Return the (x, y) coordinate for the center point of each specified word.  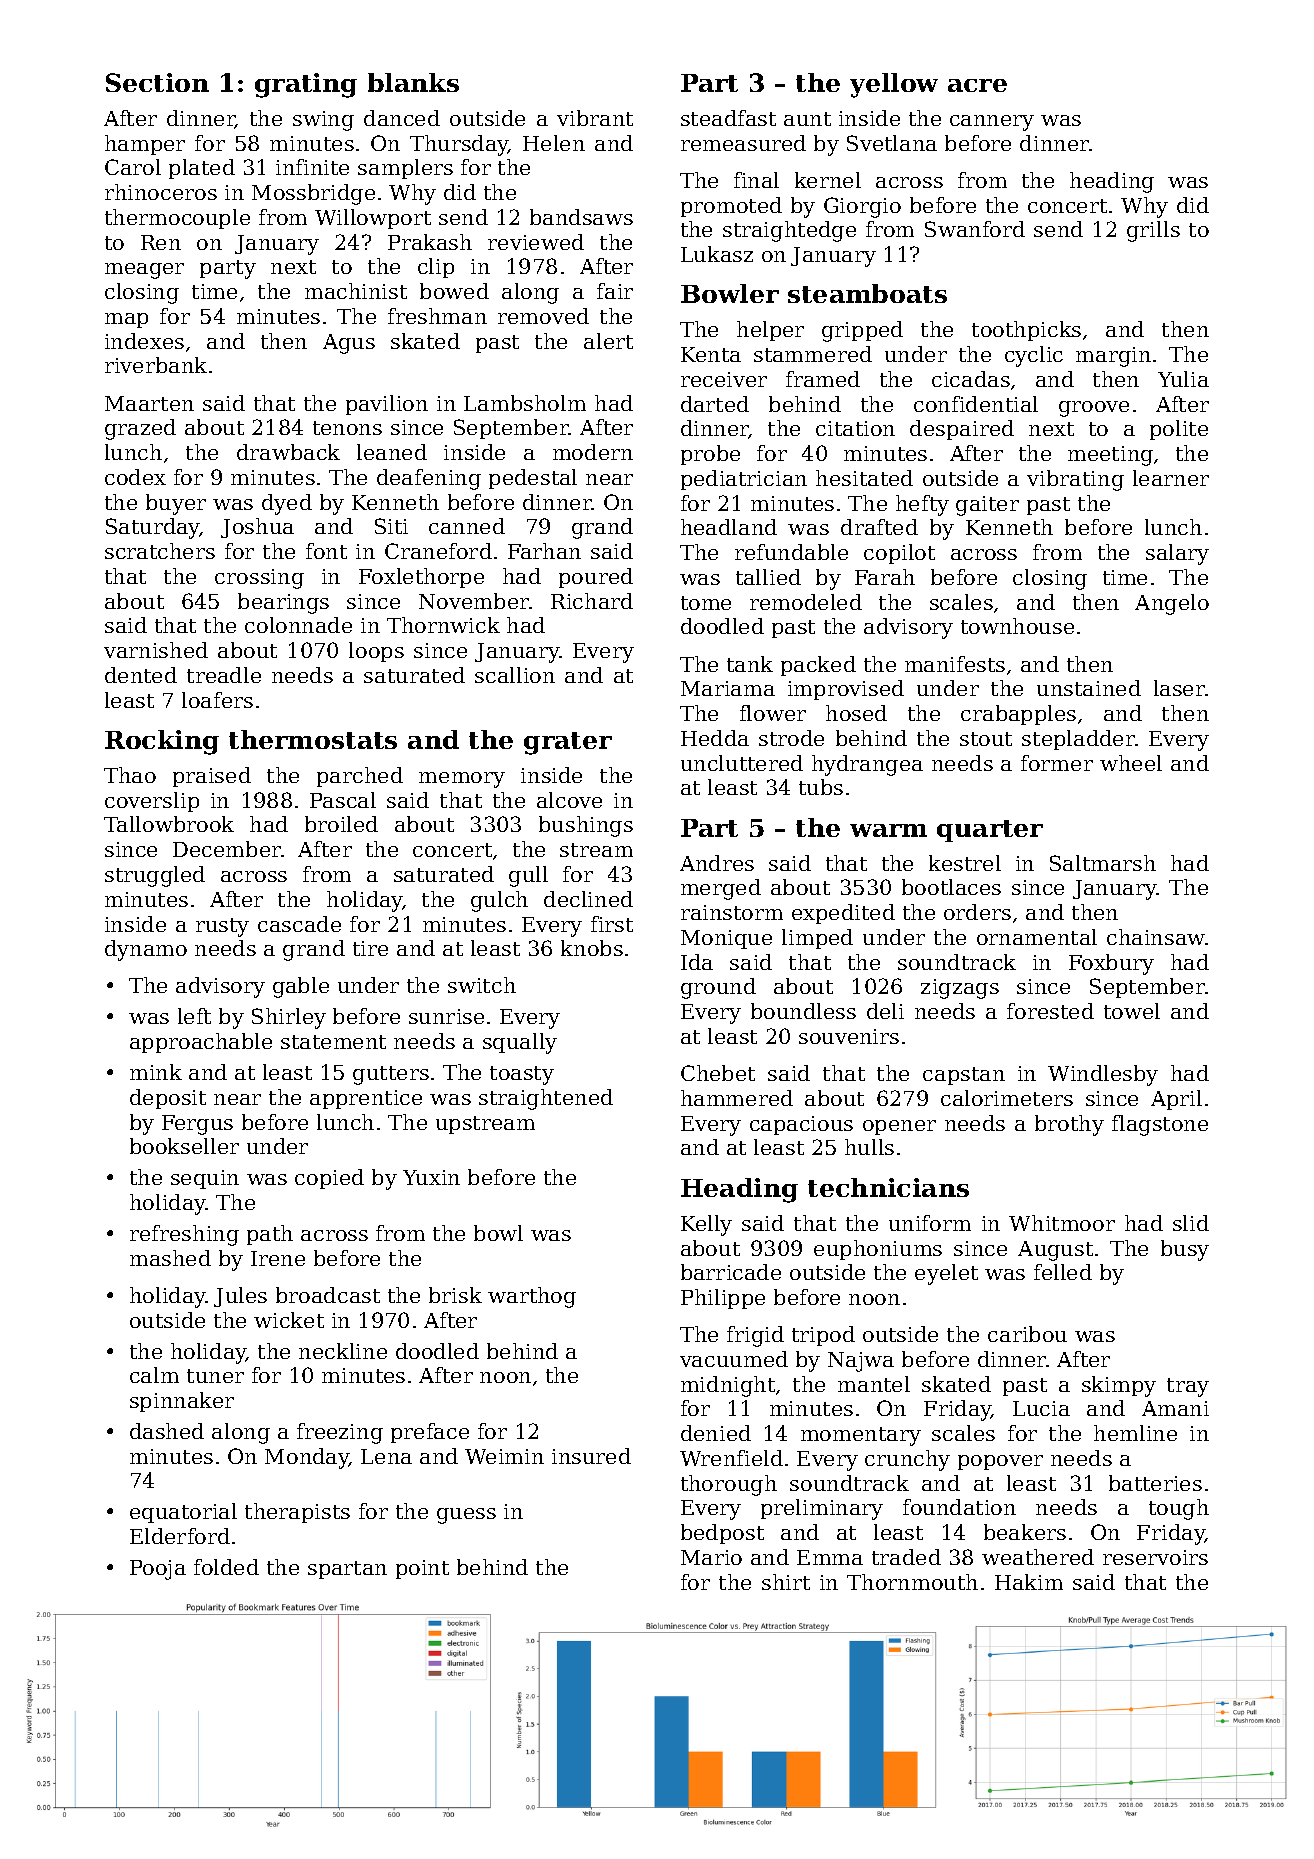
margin (1113, 357)
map (126, 320)
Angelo (1172, 604)
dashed (167, 1431)
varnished (156, 650)
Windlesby (1103, 1075)
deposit (168, 1099)
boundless (803, 1011)
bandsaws (581, 217)
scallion (515, 675)
